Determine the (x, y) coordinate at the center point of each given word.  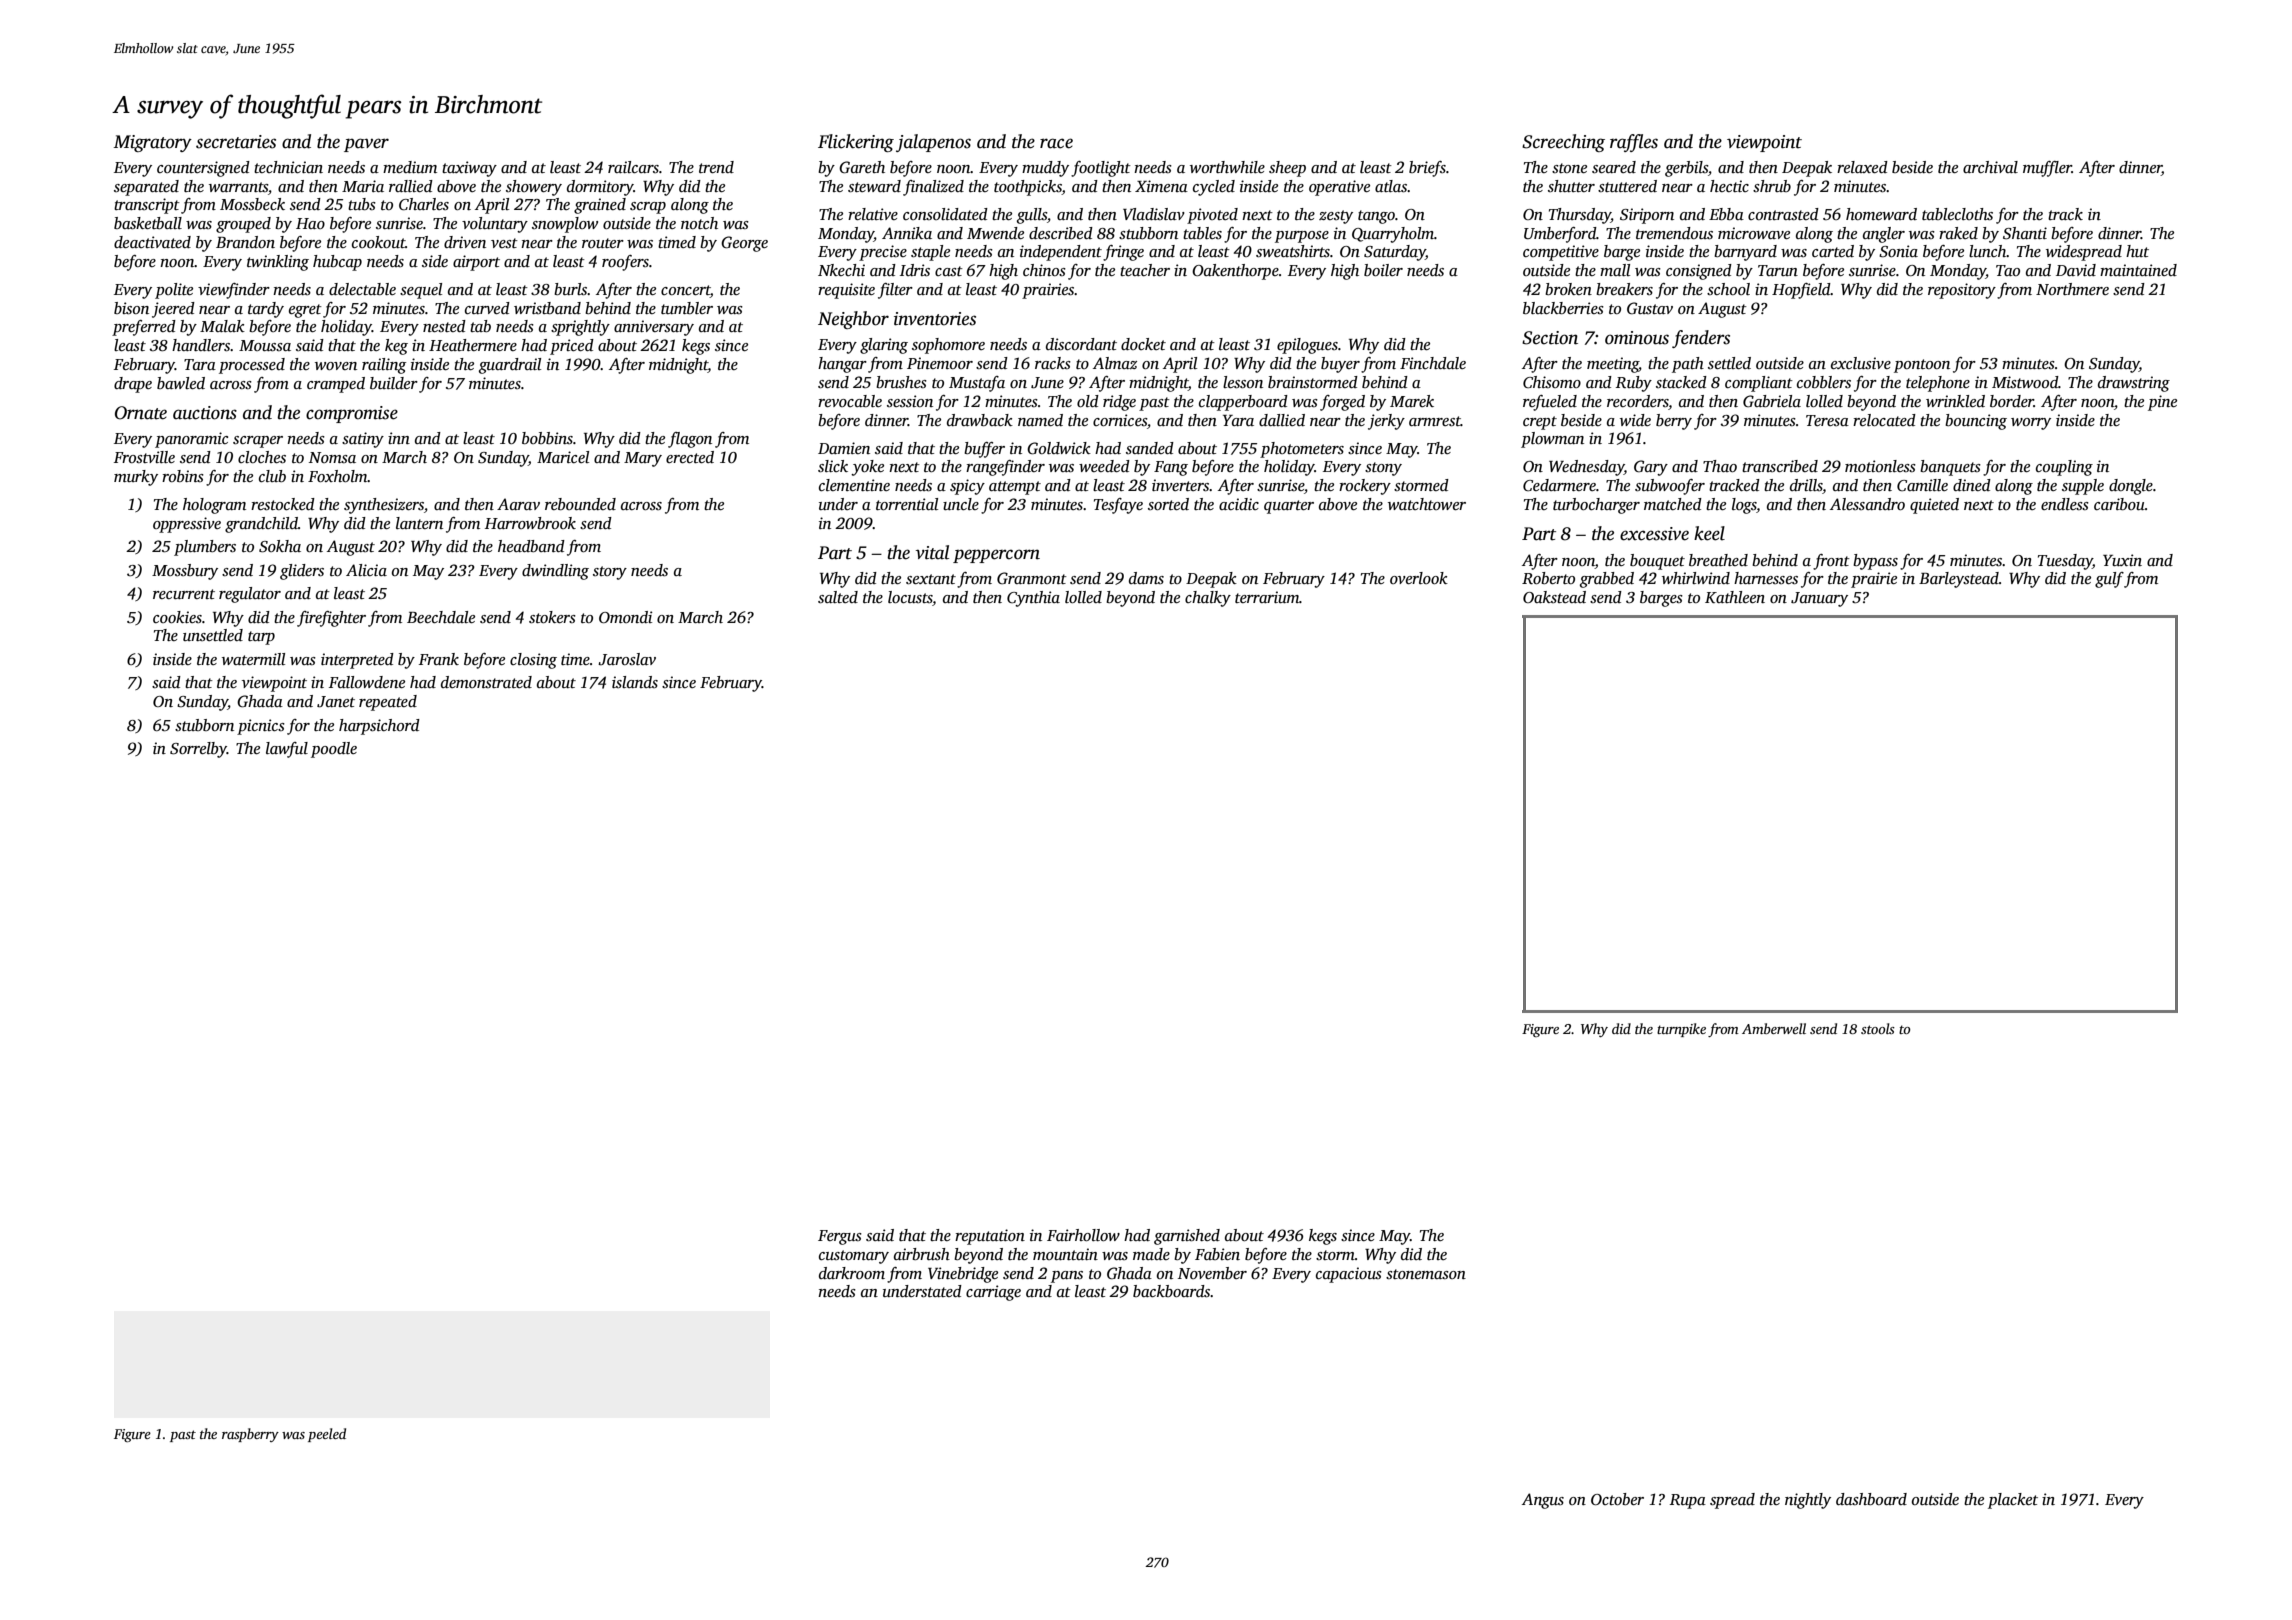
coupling (2064, 468)
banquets (1950, 468)
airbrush (922, 1254)
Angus (1543, 1501)
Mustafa (977, 384)
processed (252, 366)
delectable (362, 289)
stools (1878, 1028)
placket (2013, 1501)
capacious (1349, 1275)
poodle (334, 750)
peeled (327, 1435)
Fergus (840, 1237)
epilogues (1307, 346)
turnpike (1681, 1030)
